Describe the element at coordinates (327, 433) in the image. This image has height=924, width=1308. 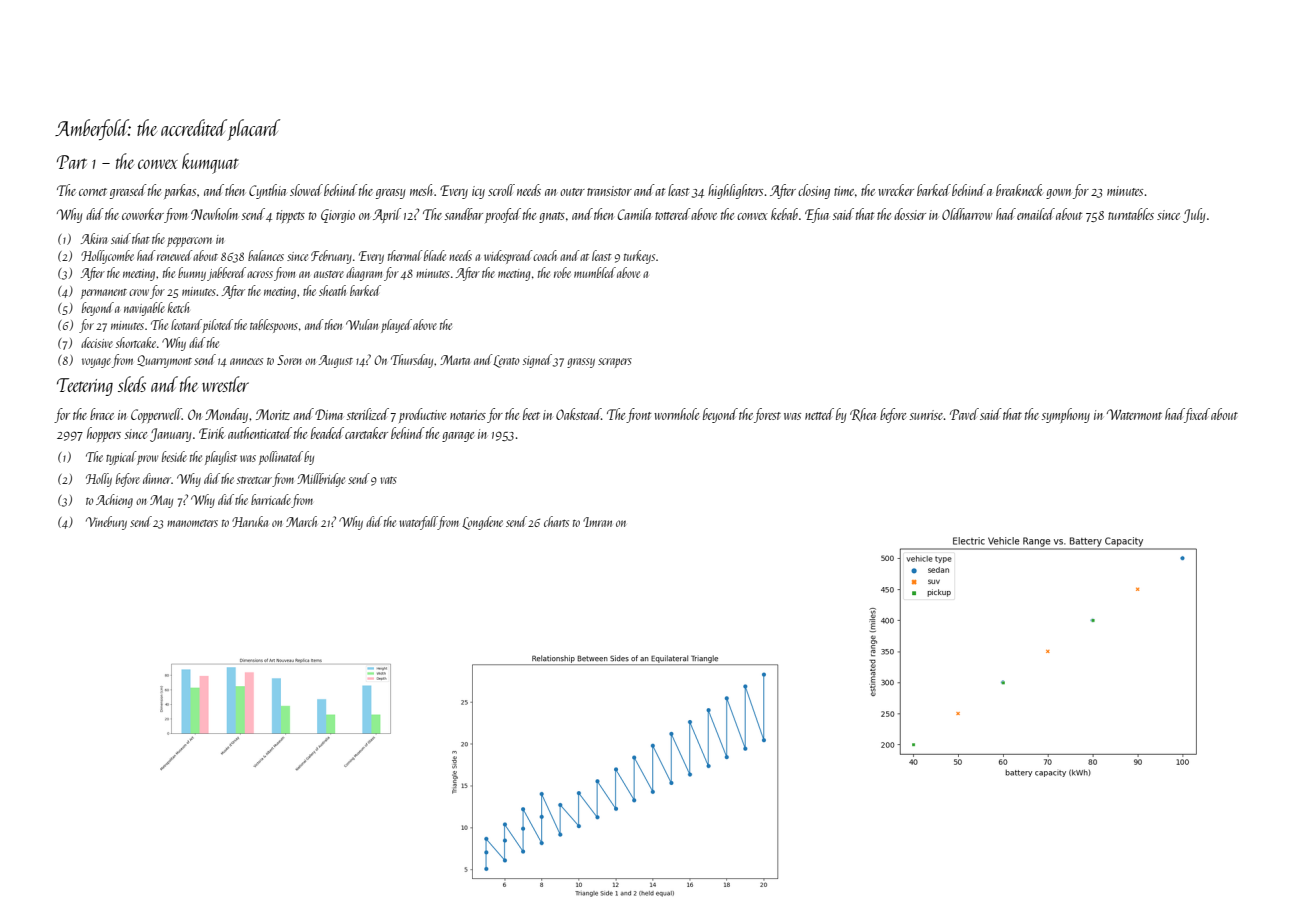
I see `beaded` at that location.
